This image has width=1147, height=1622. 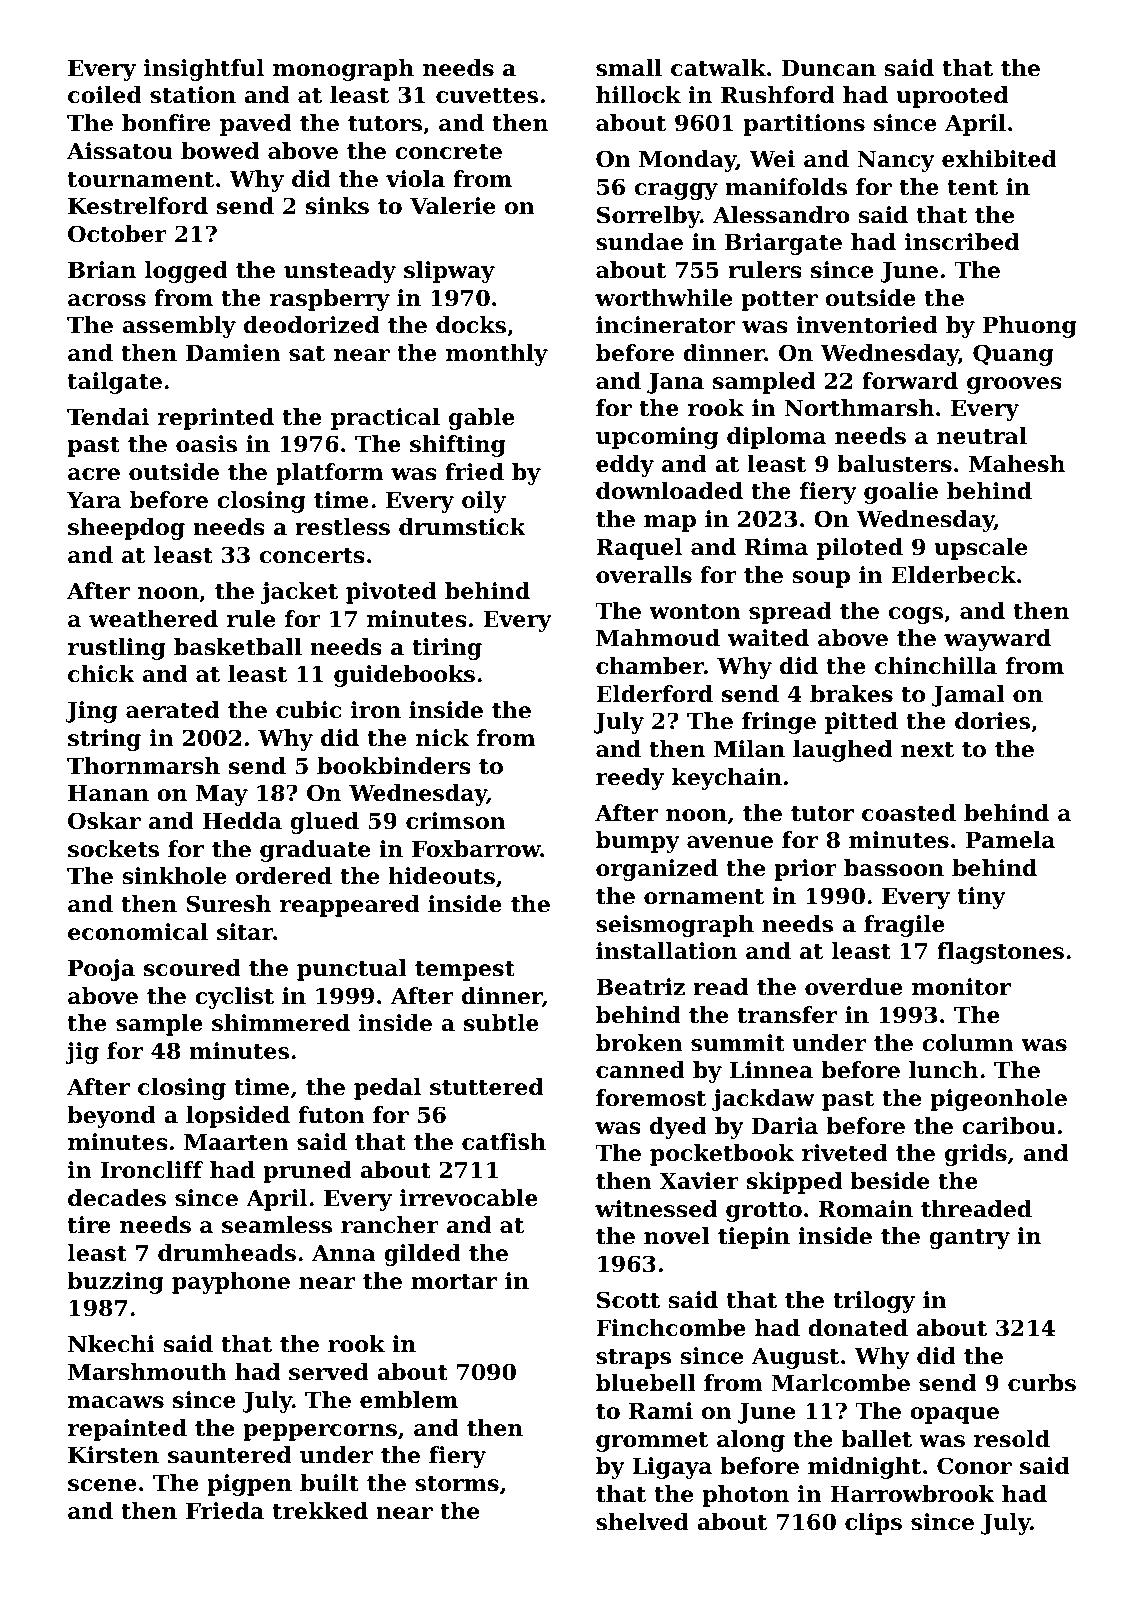 What do you see at coordinates (952, 97) in the image?
I see `uprooted` at bounding box center [952, 97].
